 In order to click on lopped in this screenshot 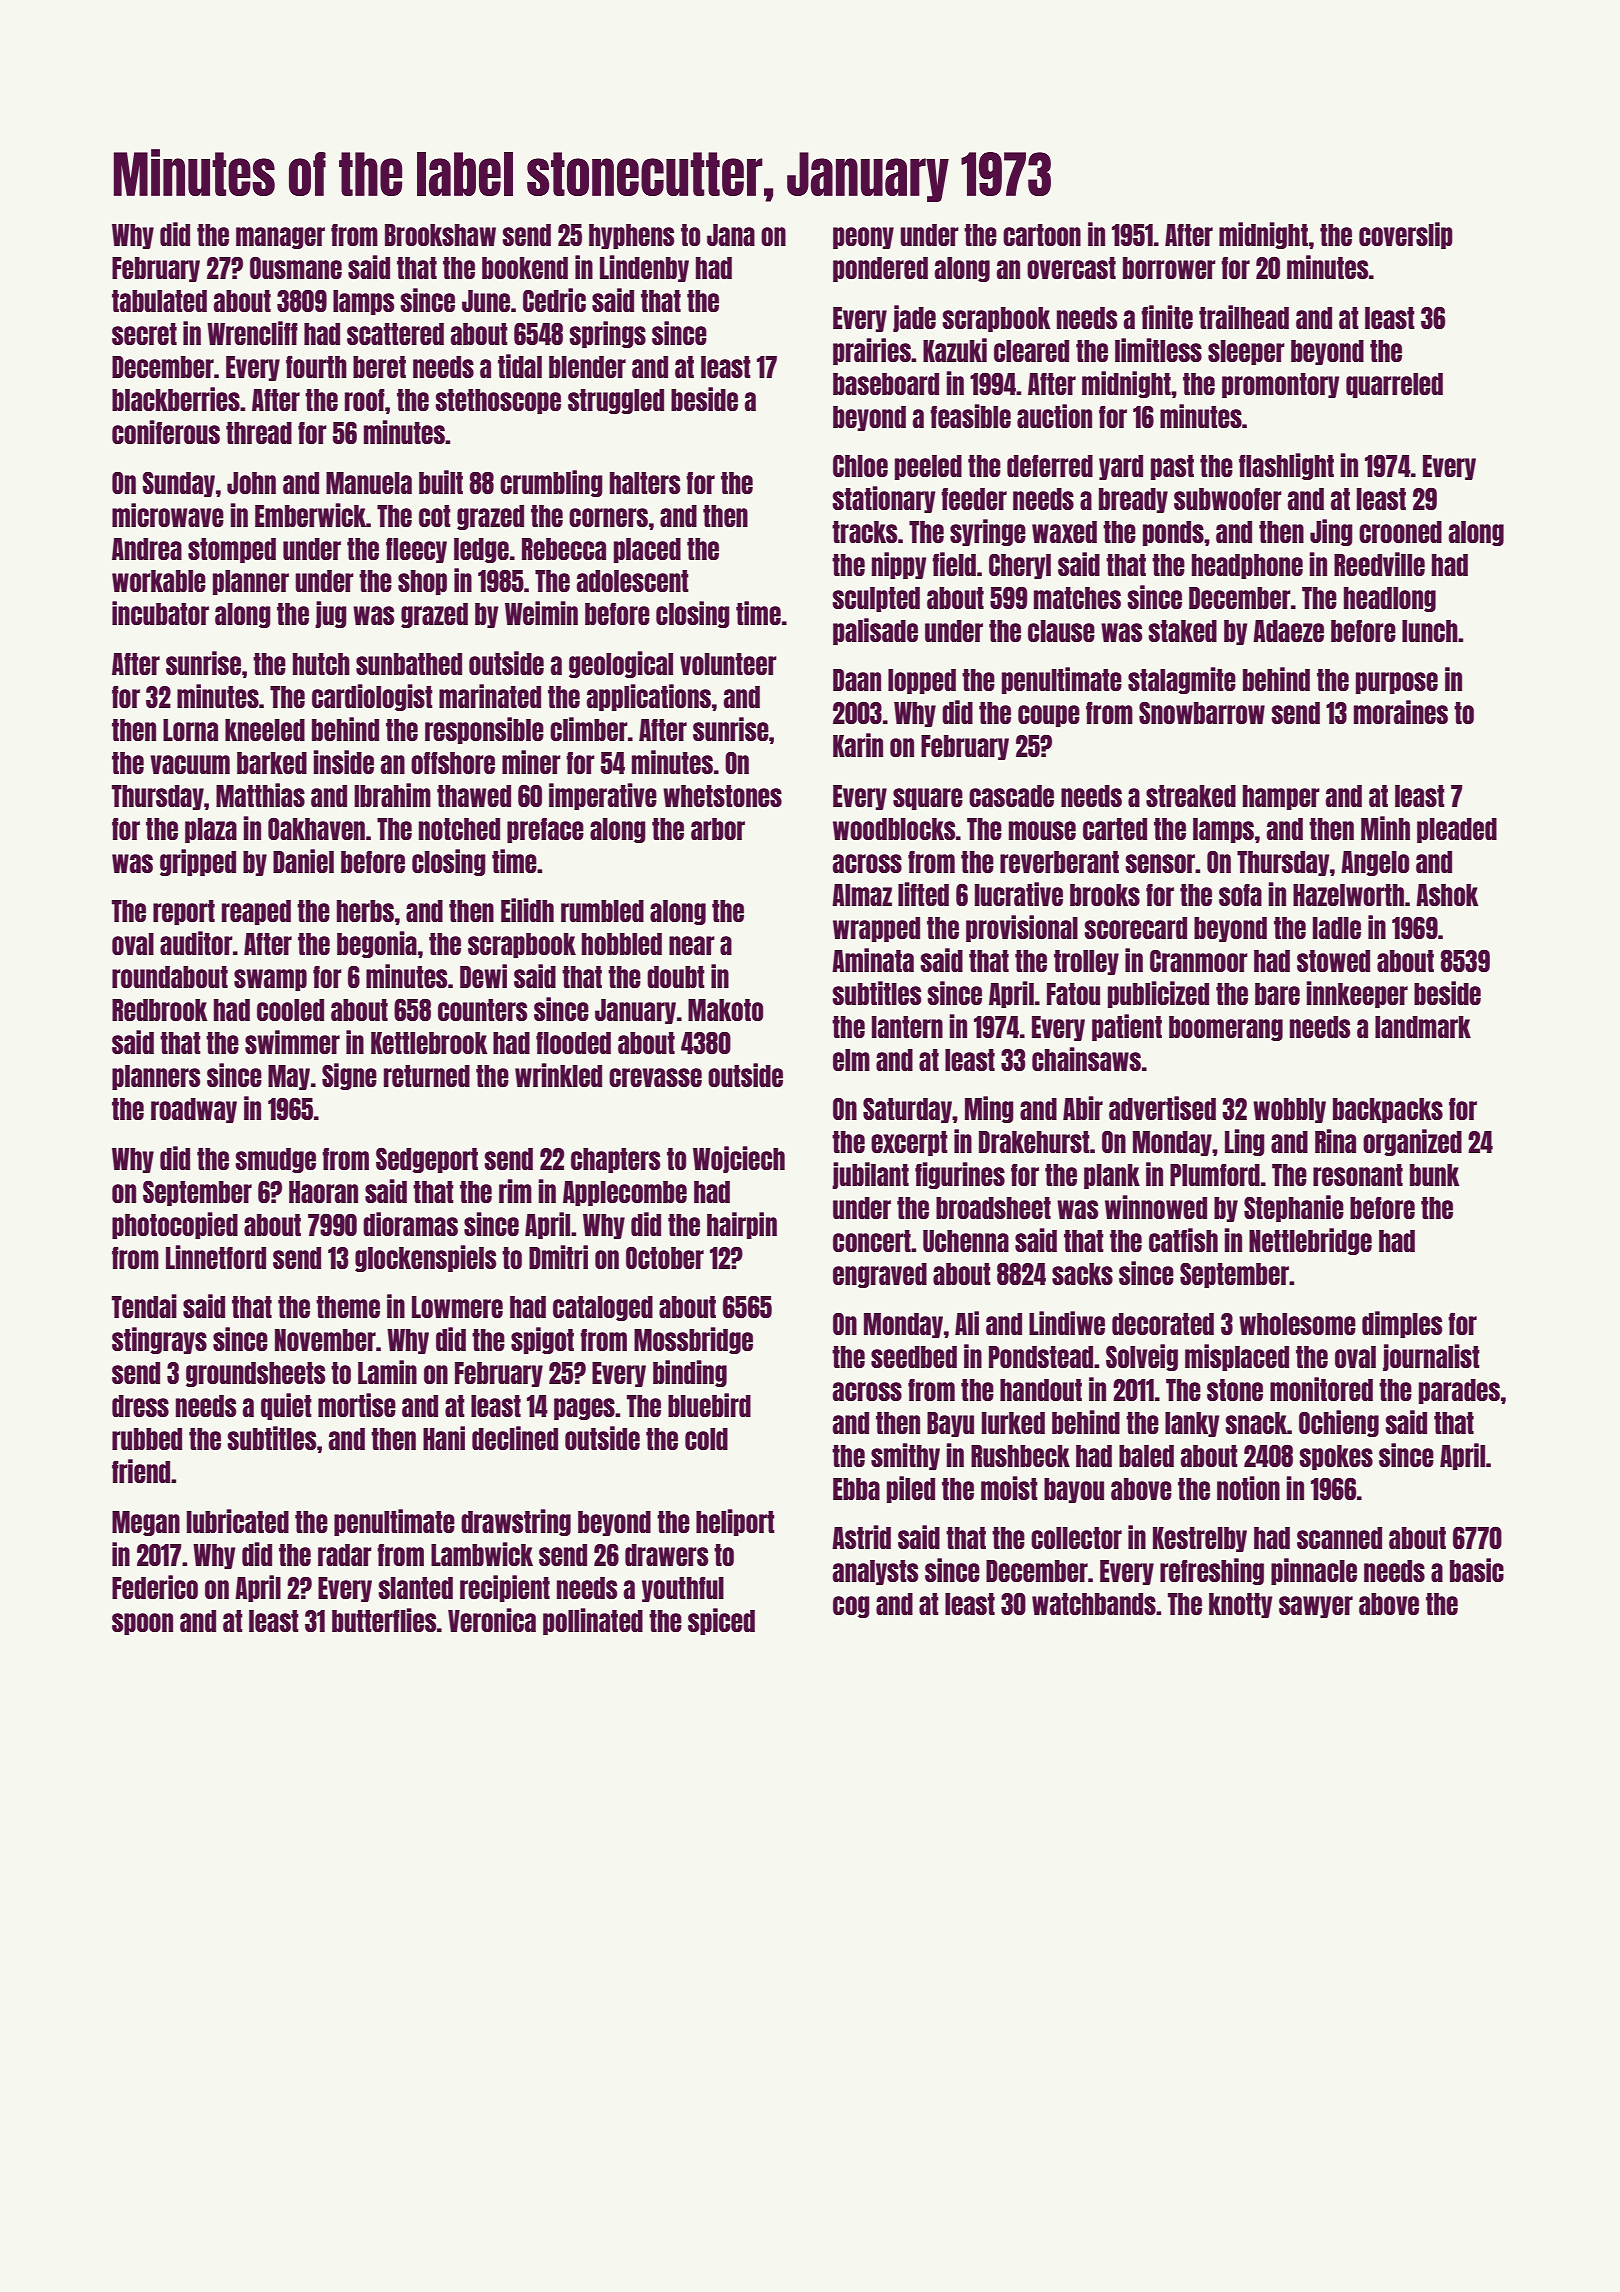, I will do `click(922, 681)`.
